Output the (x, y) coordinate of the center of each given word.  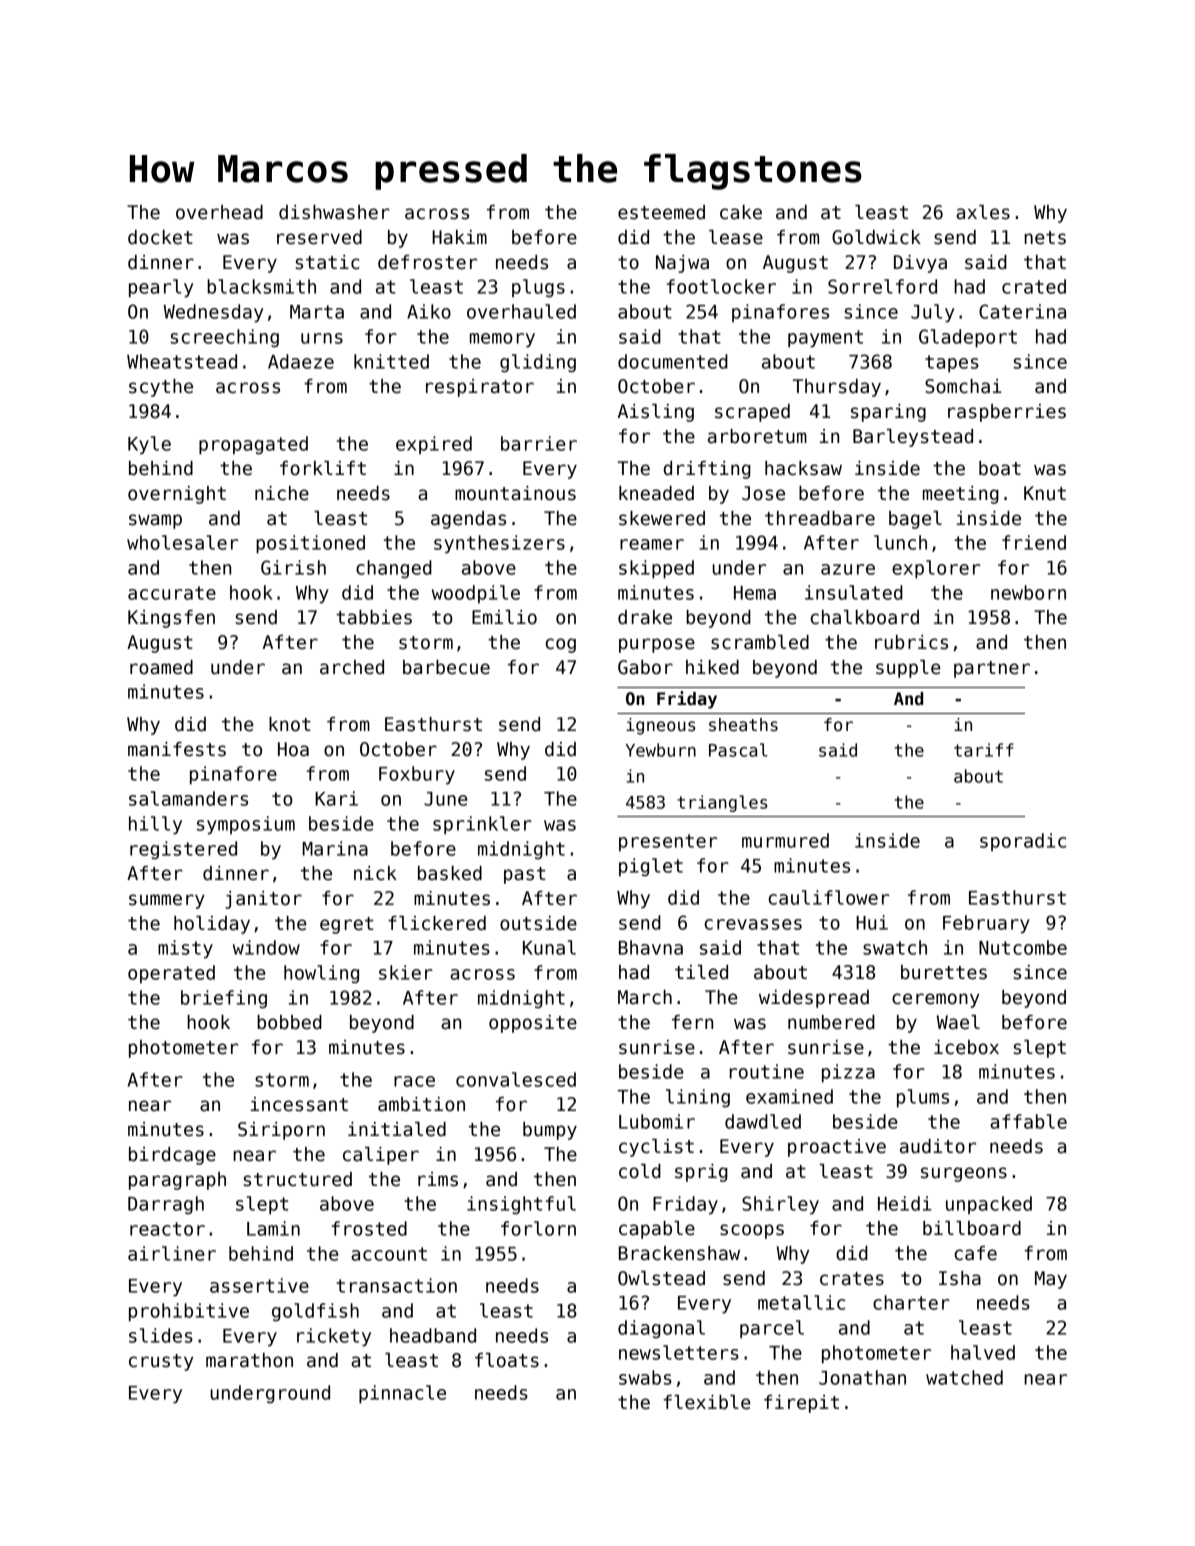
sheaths (743, 725)
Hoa (293, 749)
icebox (966, 1047)
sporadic (1023, 842)
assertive (259, 1285)
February (986, 924)
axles (983, 212)
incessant (299, 1104)
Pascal (738, 750)
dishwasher (334, 212)
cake (741, 212)
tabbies (374, 617)
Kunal (549, 947)
